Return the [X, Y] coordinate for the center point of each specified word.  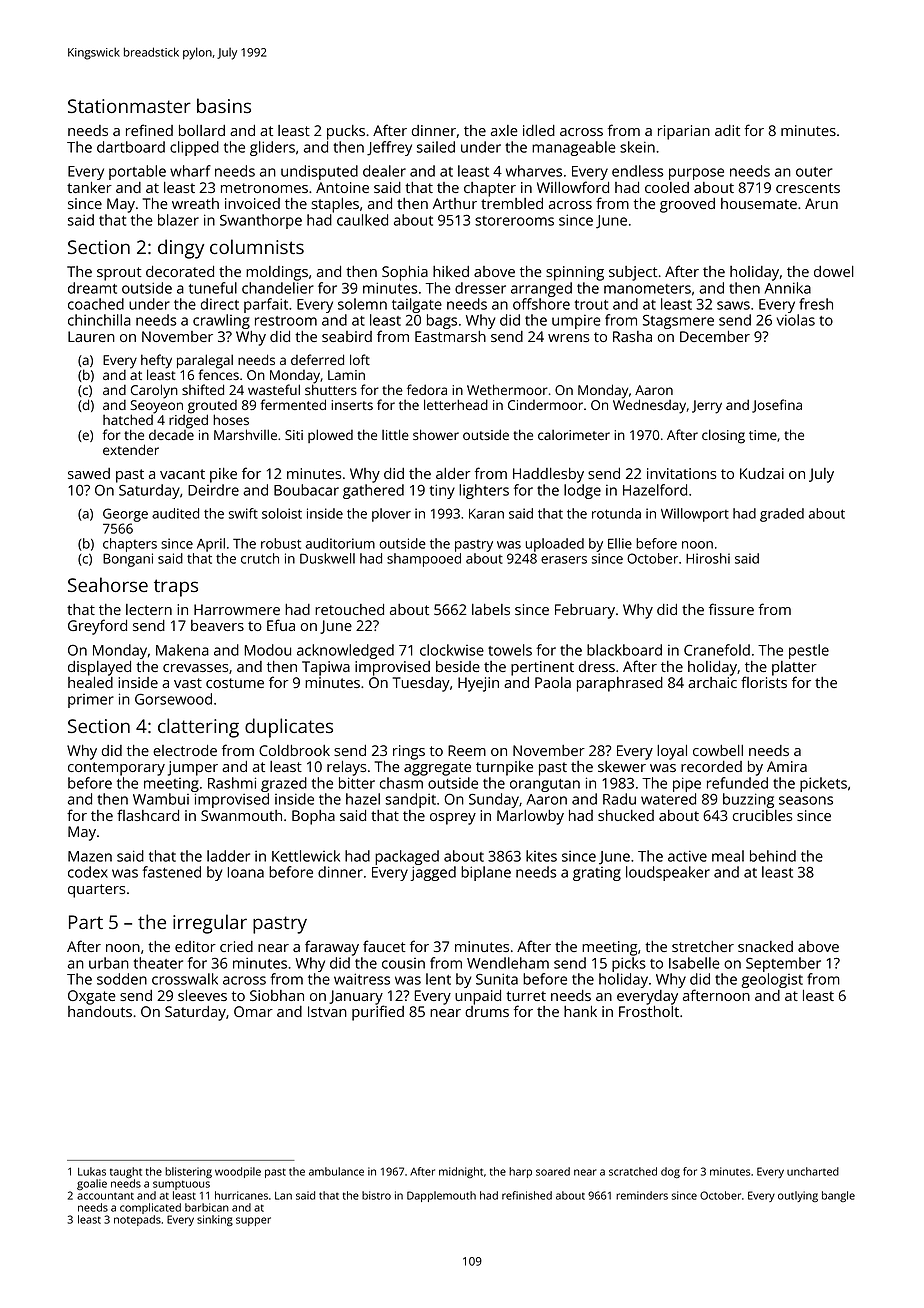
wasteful [274, 389]
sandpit [410, 800]
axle [504, 130]
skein [637, 147]
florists [764, 682]
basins [224, 105]
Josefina [777, 406]
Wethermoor [507, 389]
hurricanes [241, 1195]
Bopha [313, 817]
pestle [809, 651]
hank [580, 1011]
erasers [564, 560]
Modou [267, 650]
